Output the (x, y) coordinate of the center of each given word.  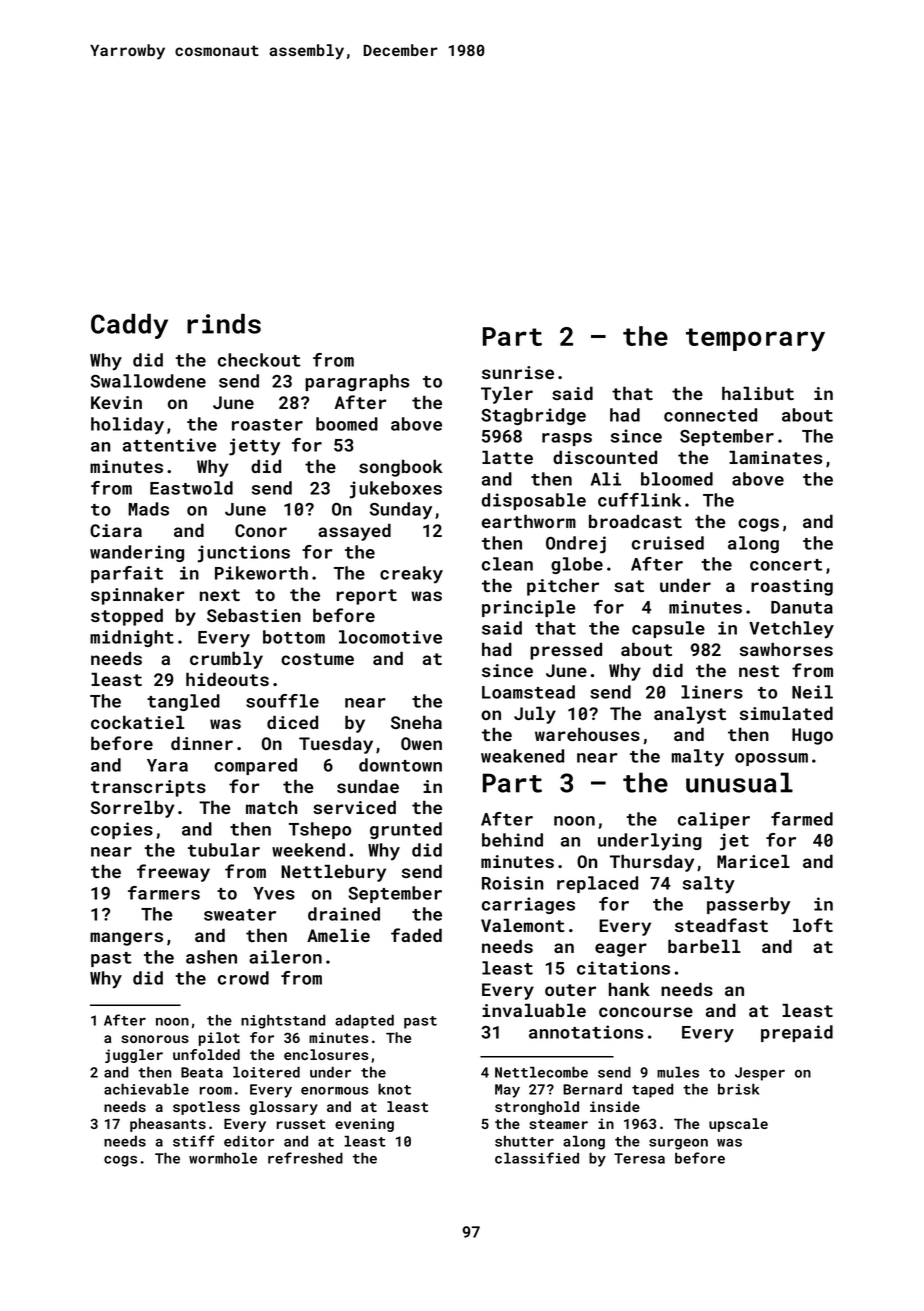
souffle (282, 701)
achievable (146, 1089)
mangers (126, 939)
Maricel (753, 861)
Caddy (129, 326)
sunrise (518, 372)
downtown (400, 765)
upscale (738, 1125)
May (507, 1091)
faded (416, 935)
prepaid (797, 1033)
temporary (755, 340)
